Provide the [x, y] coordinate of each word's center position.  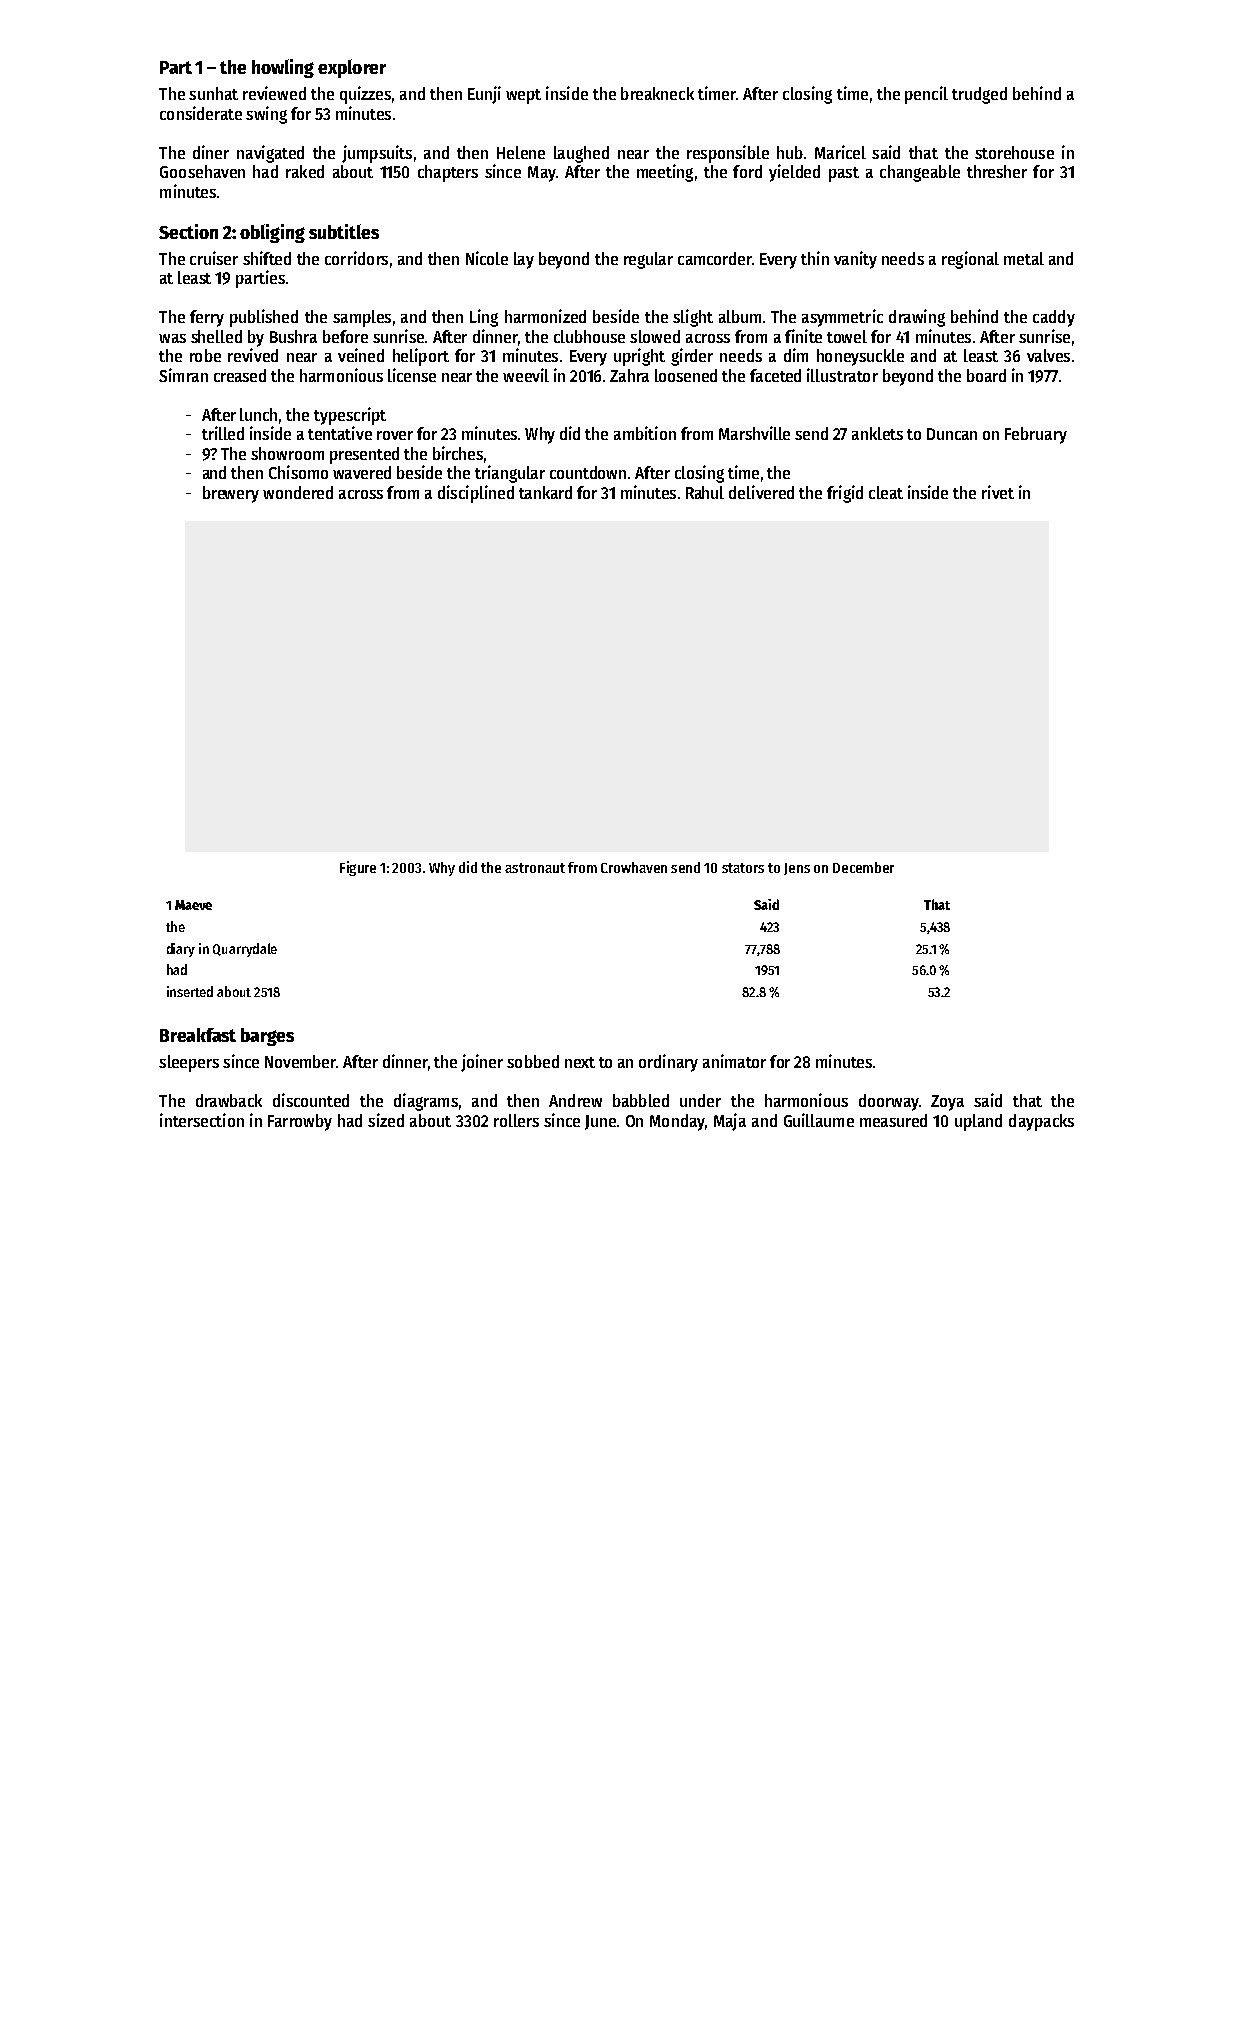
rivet [998, 492]
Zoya [947, 1103]
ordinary [668, 1063]
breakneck [657, 93]
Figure [358, 868]
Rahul [705, 492]
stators [743, 868]
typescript [350, 416]
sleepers [189, 1063]
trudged [979, 95]
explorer [352, 68]
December [863, 867]
